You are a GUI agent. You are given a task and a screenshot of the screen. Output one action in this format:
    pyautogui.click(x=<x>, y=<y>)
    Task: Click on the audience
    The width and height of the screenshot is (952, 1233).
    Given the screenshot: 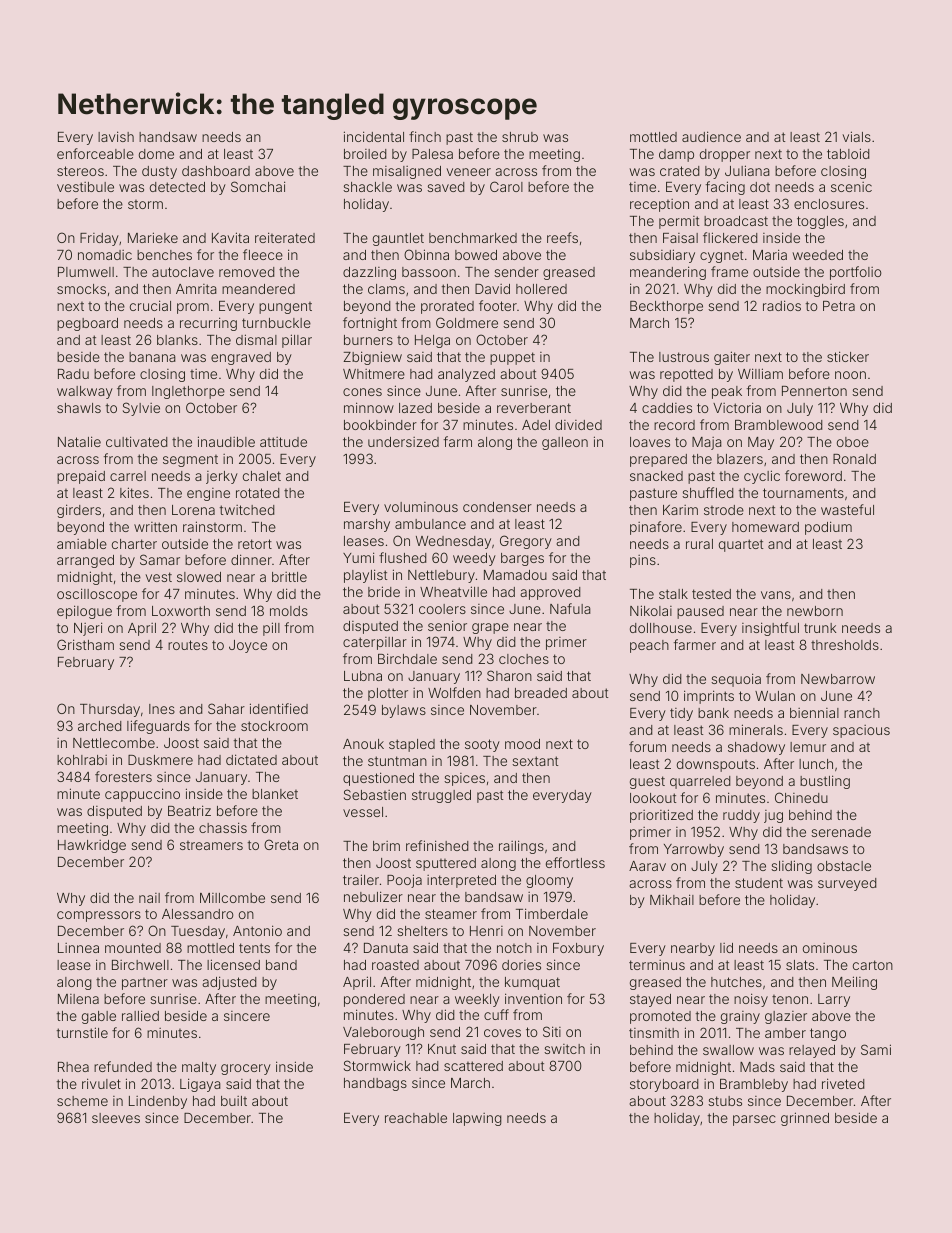 What is the action you would take?
    pyautogui.click(x=711, y=136)
